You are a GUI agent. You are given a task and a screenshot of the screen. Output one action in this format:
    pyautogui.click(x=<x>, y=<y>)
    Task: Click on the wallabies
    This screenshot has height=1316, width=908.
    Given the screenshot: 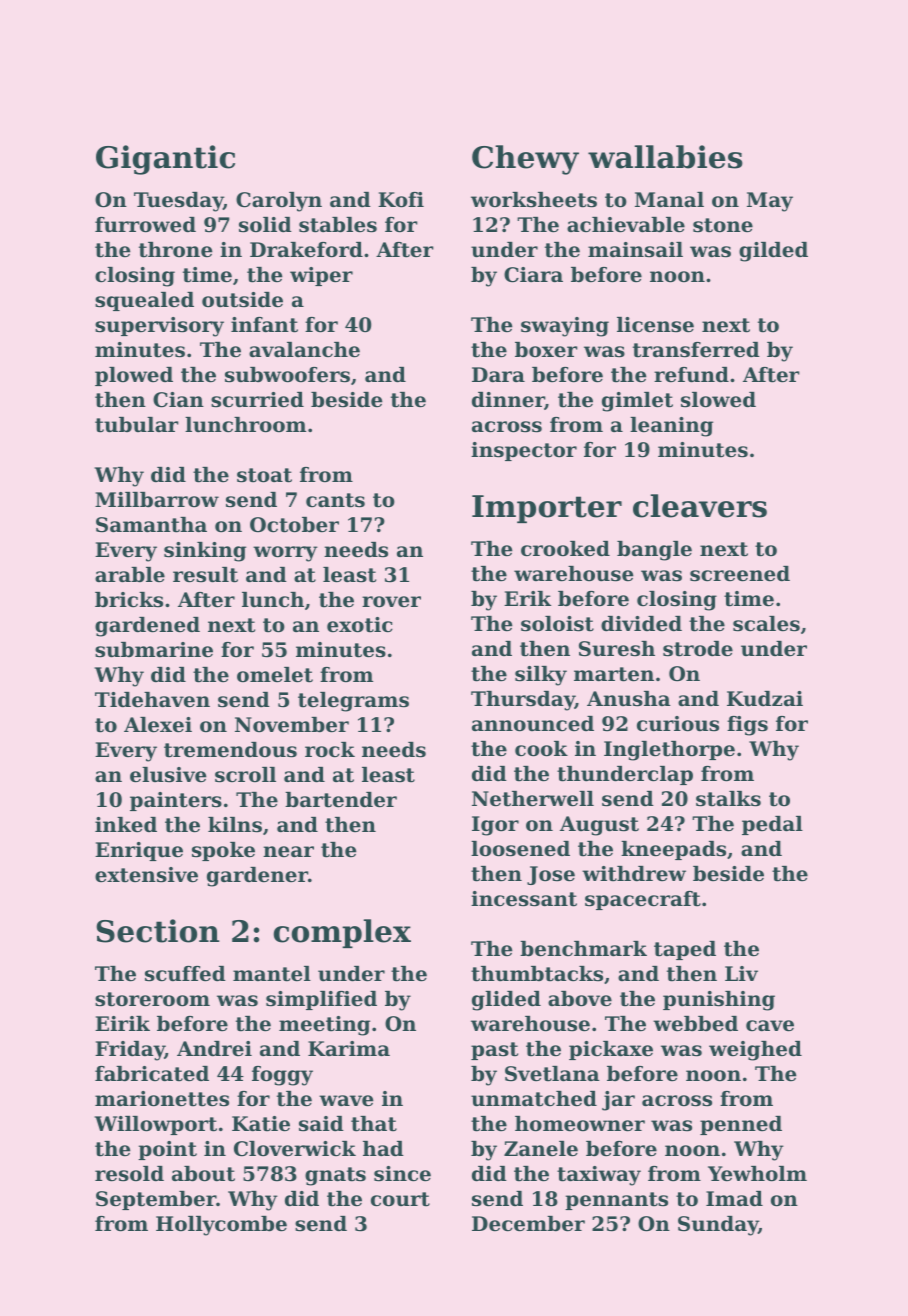 What is the action you would take?
    pyautogui.click(x=665, y=157)
